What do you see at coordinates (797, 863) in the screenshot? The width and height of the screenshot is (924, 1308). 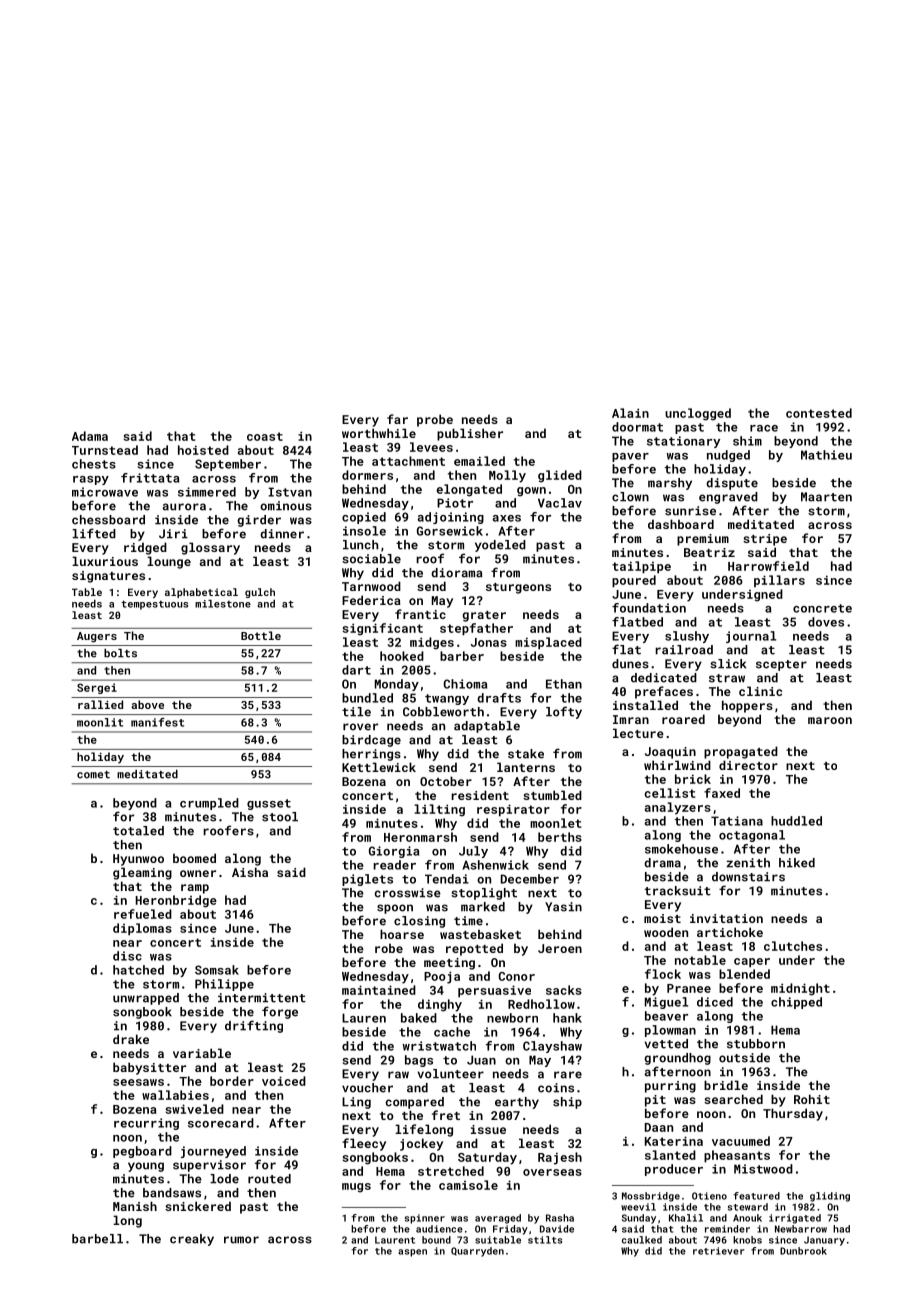 I see `hiked` at bounding box center [797, 863].
